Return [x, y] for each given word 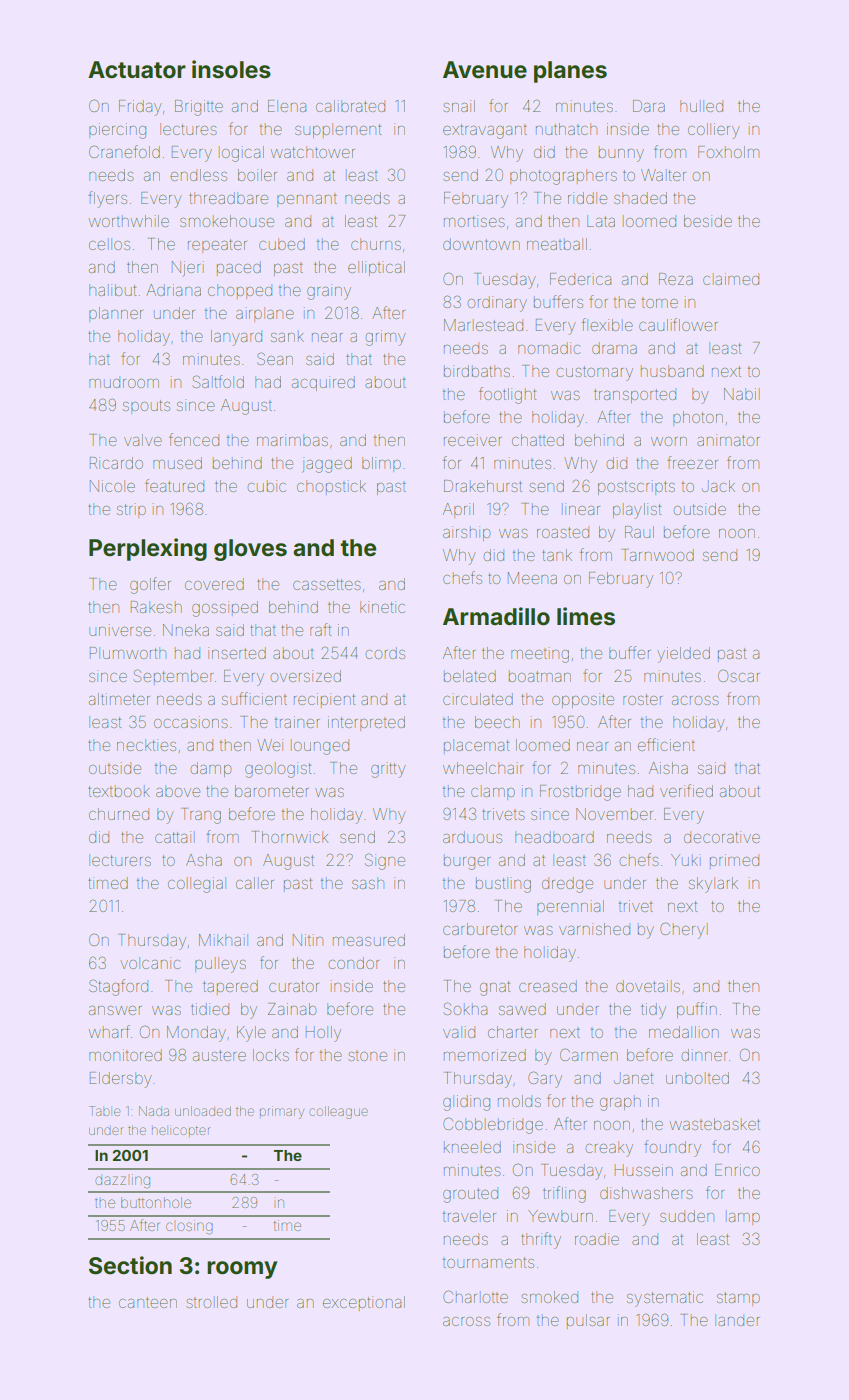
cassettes [327, 584]
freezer [692, 462]
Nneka [186, 630]
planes [570, 72]
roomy [242, 1270]
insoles [231, 69]
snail [459, 106]
